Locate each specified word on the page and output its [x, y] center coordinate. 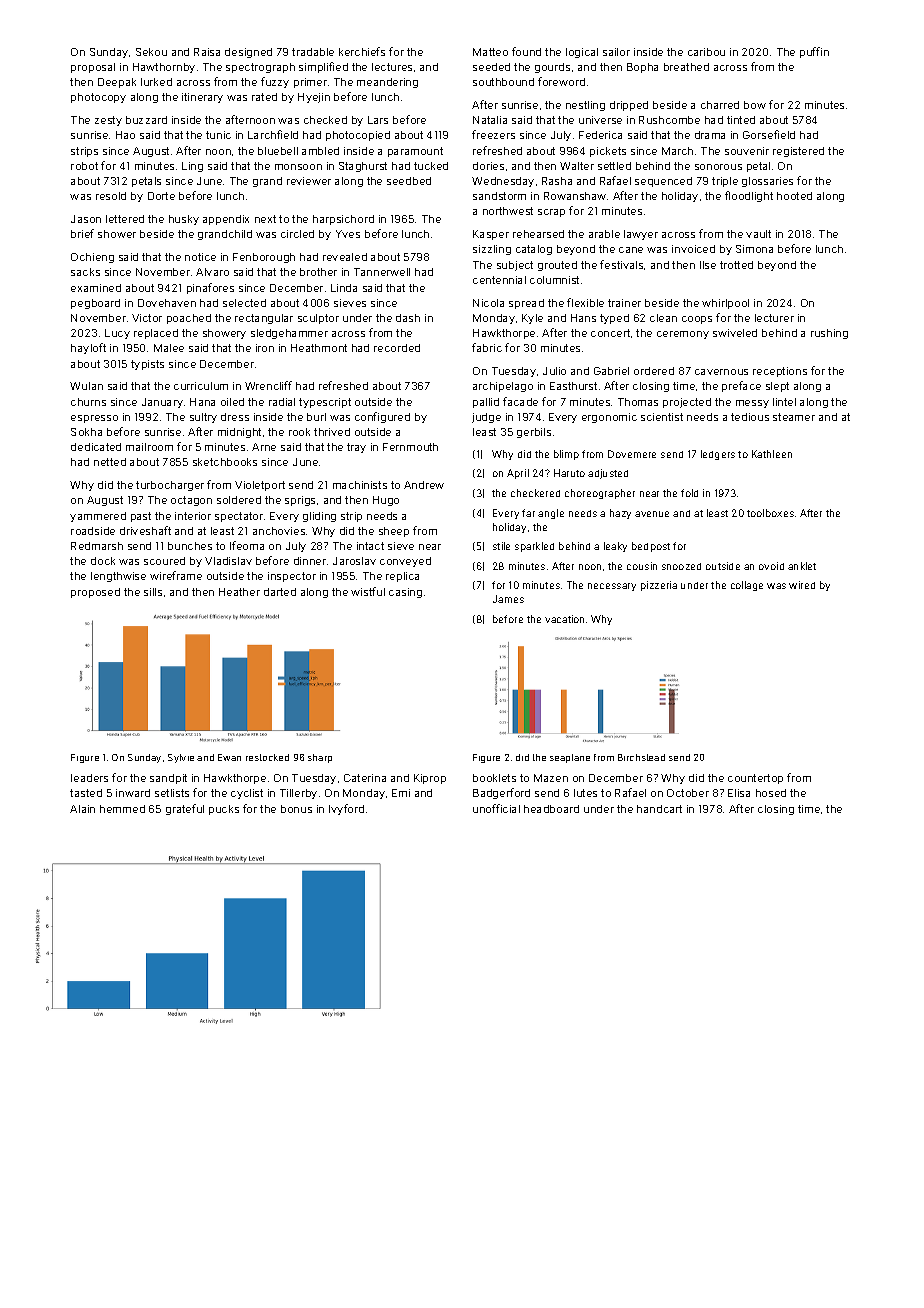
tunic [218, 135]
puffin [814, 52]
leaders [89, 778]
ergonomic [609, 418]
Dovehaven [167, 303]
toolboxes [770, 513]
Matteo [490, 52]
